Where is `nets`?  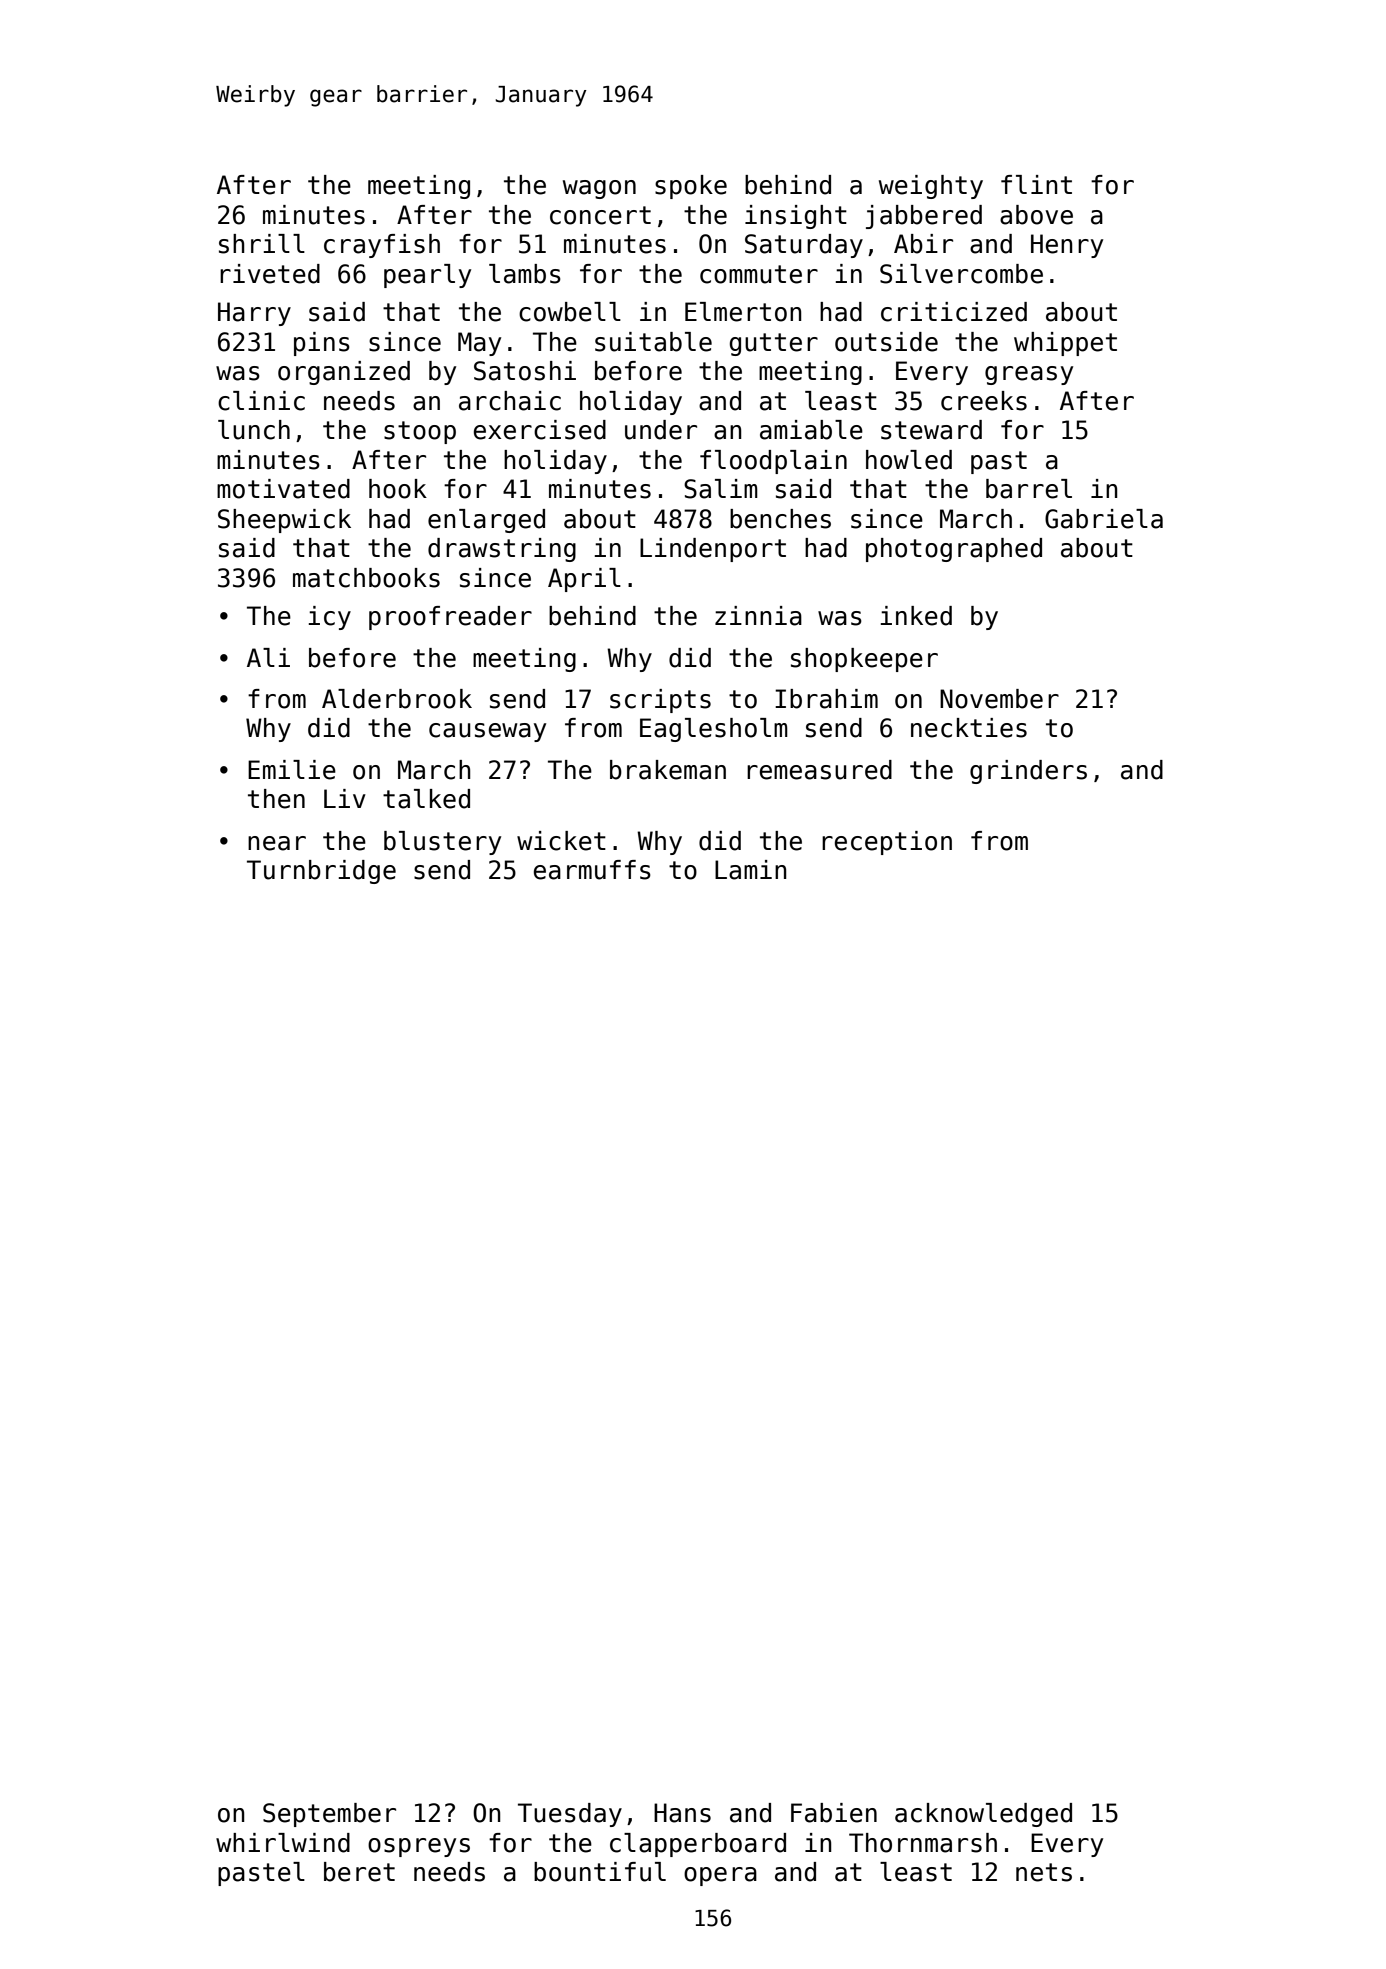 nets is located at coordinates (1044, 1872).
